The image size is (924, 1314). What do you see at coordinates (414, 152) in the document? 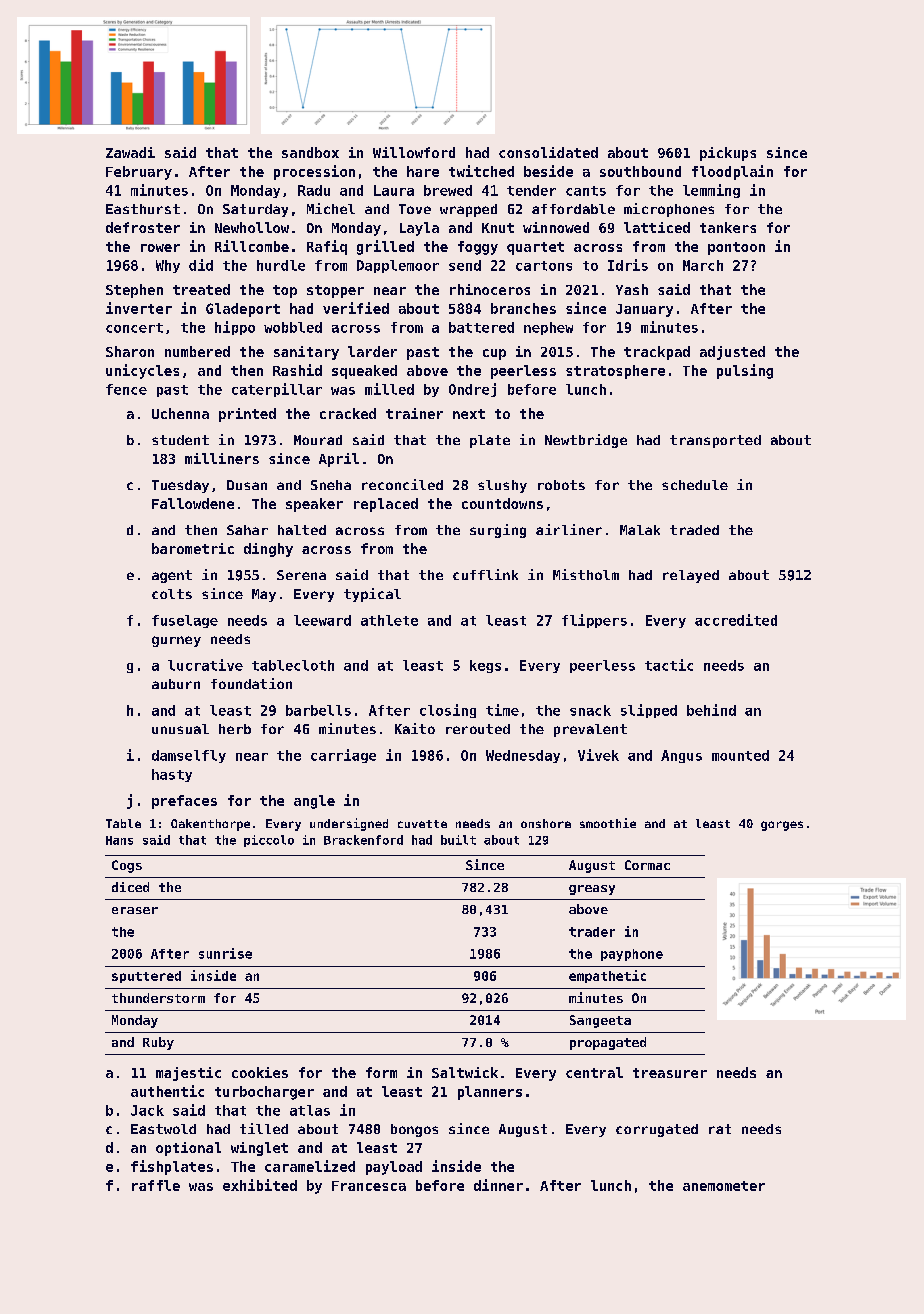
I see `Willowford` at bounding box center [414, 152].
